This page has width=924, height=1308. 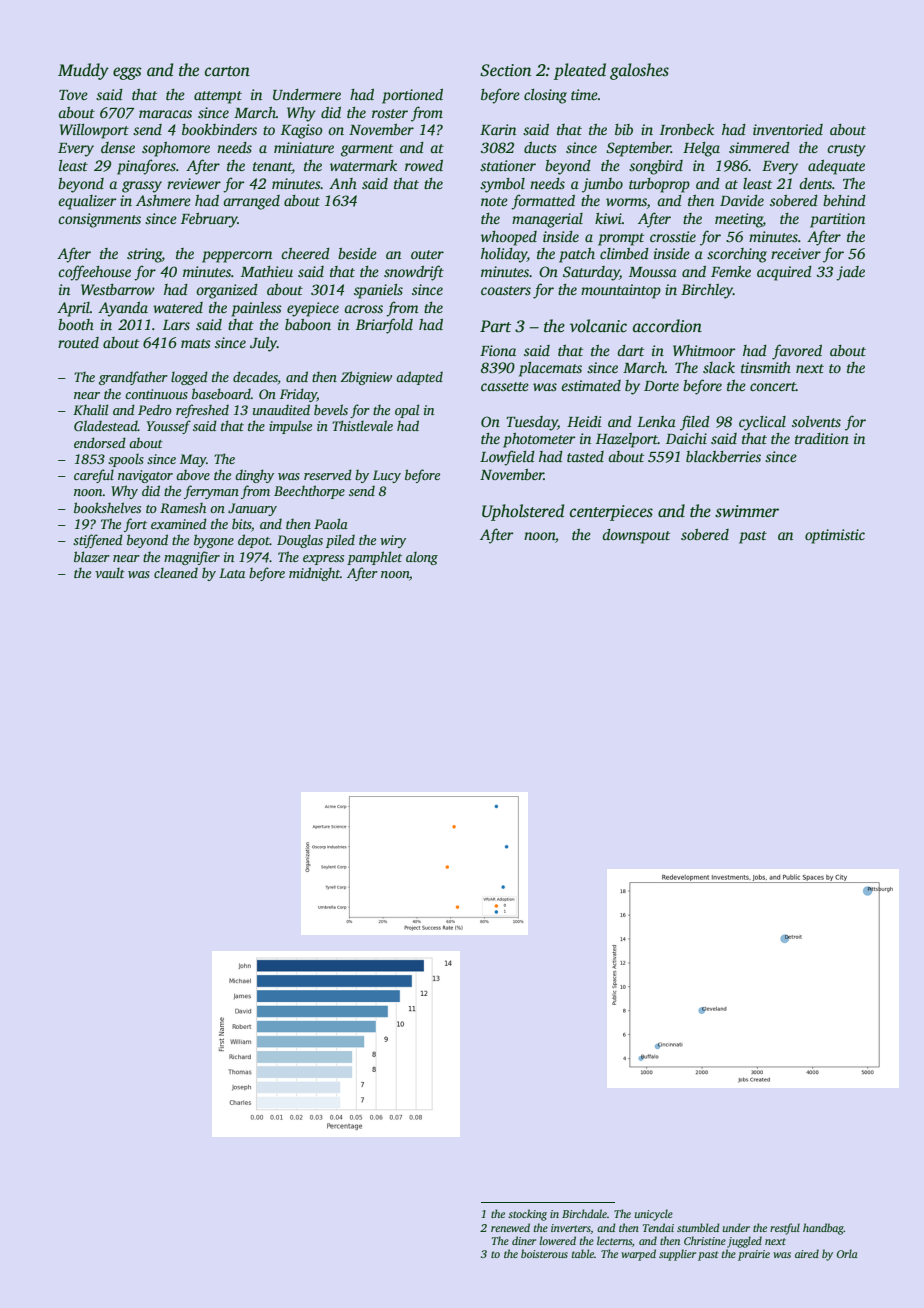 I want to click on galoshes, so click(x=639, y=71).
